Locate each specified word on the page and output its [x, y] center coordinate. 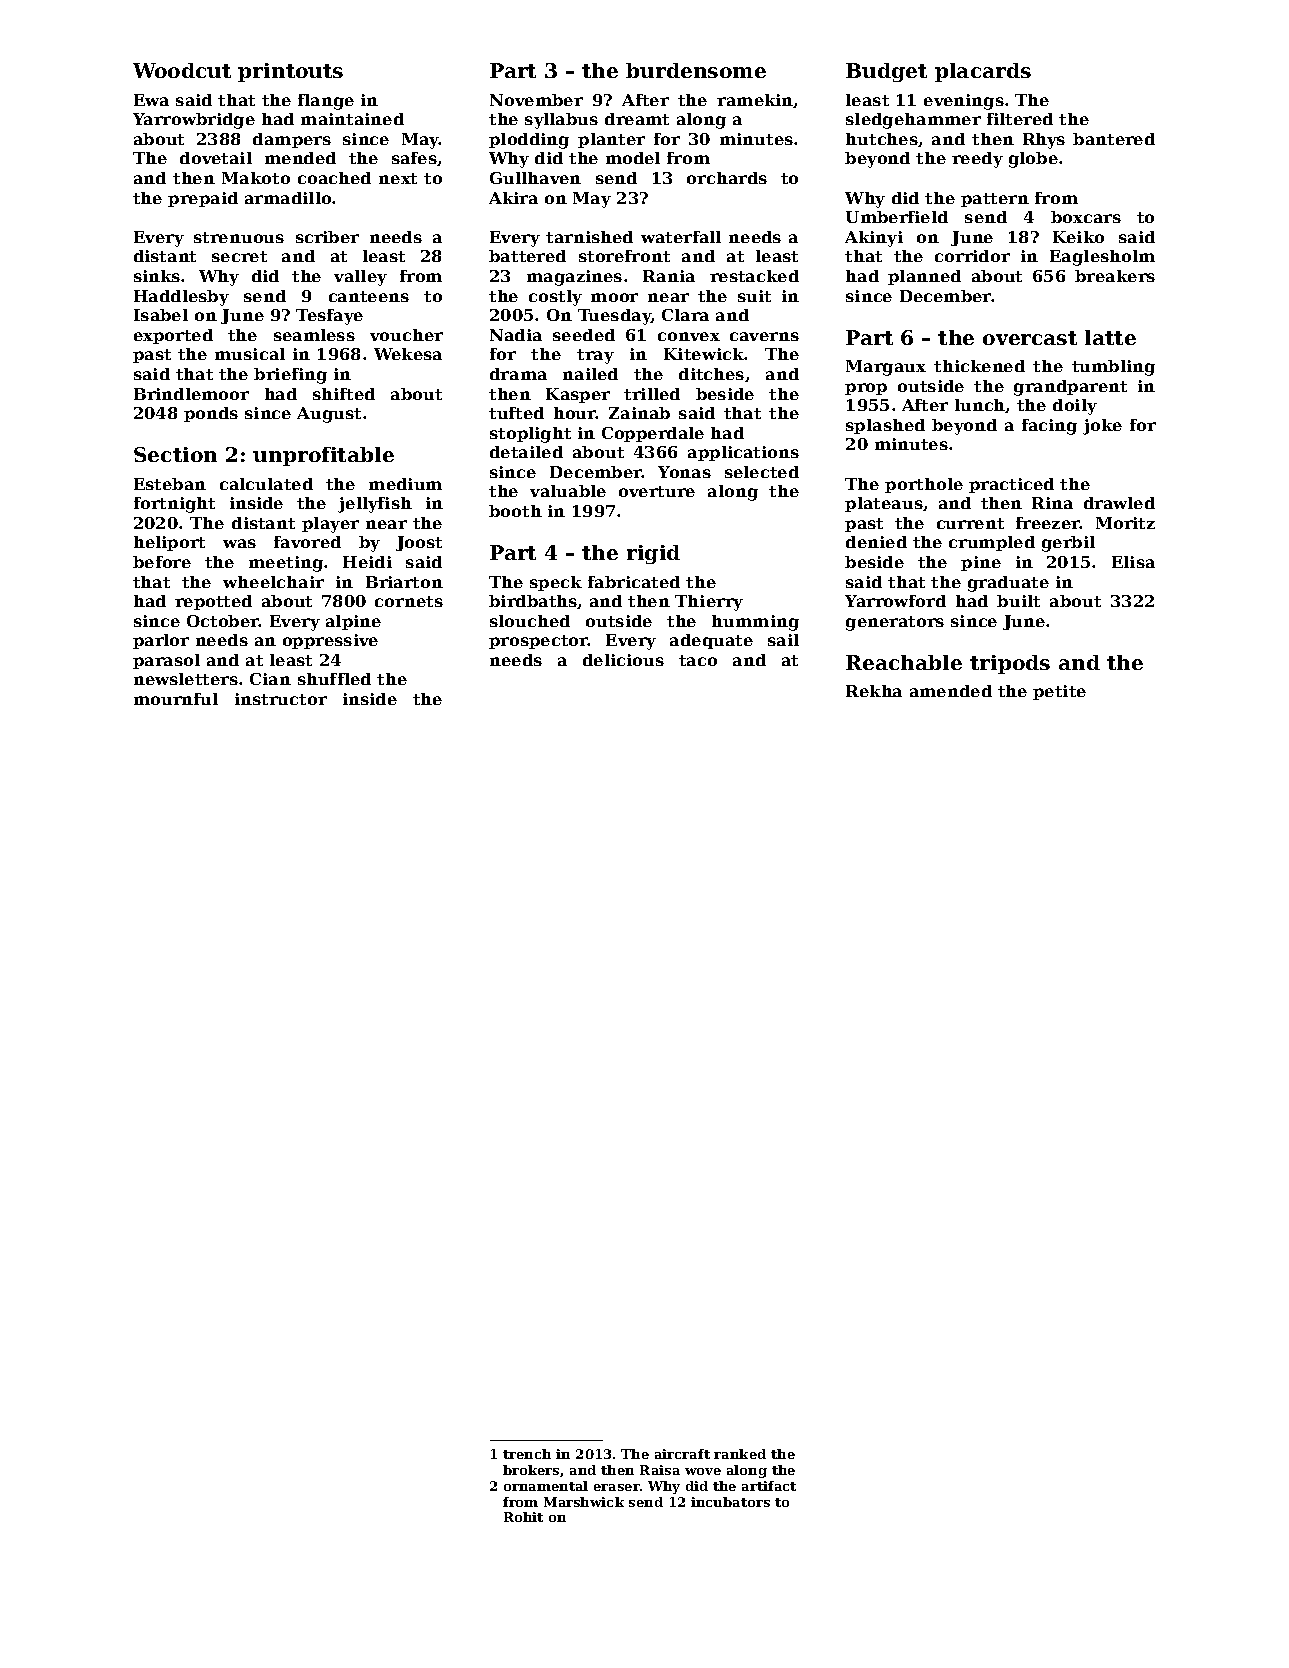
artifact [769, 1486]
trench [527, 1454]
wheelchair [273, 582]
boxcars [1086, 217]
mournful [176, 699]
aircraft [682, 1454]
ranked [740, 1454]
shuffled [334, 679]
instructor [281, 699]
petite [1059, 692]
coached [334, 178]
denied [876, 542]
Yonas [684, 472]
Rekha [874, 691]
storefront [624, 256]
